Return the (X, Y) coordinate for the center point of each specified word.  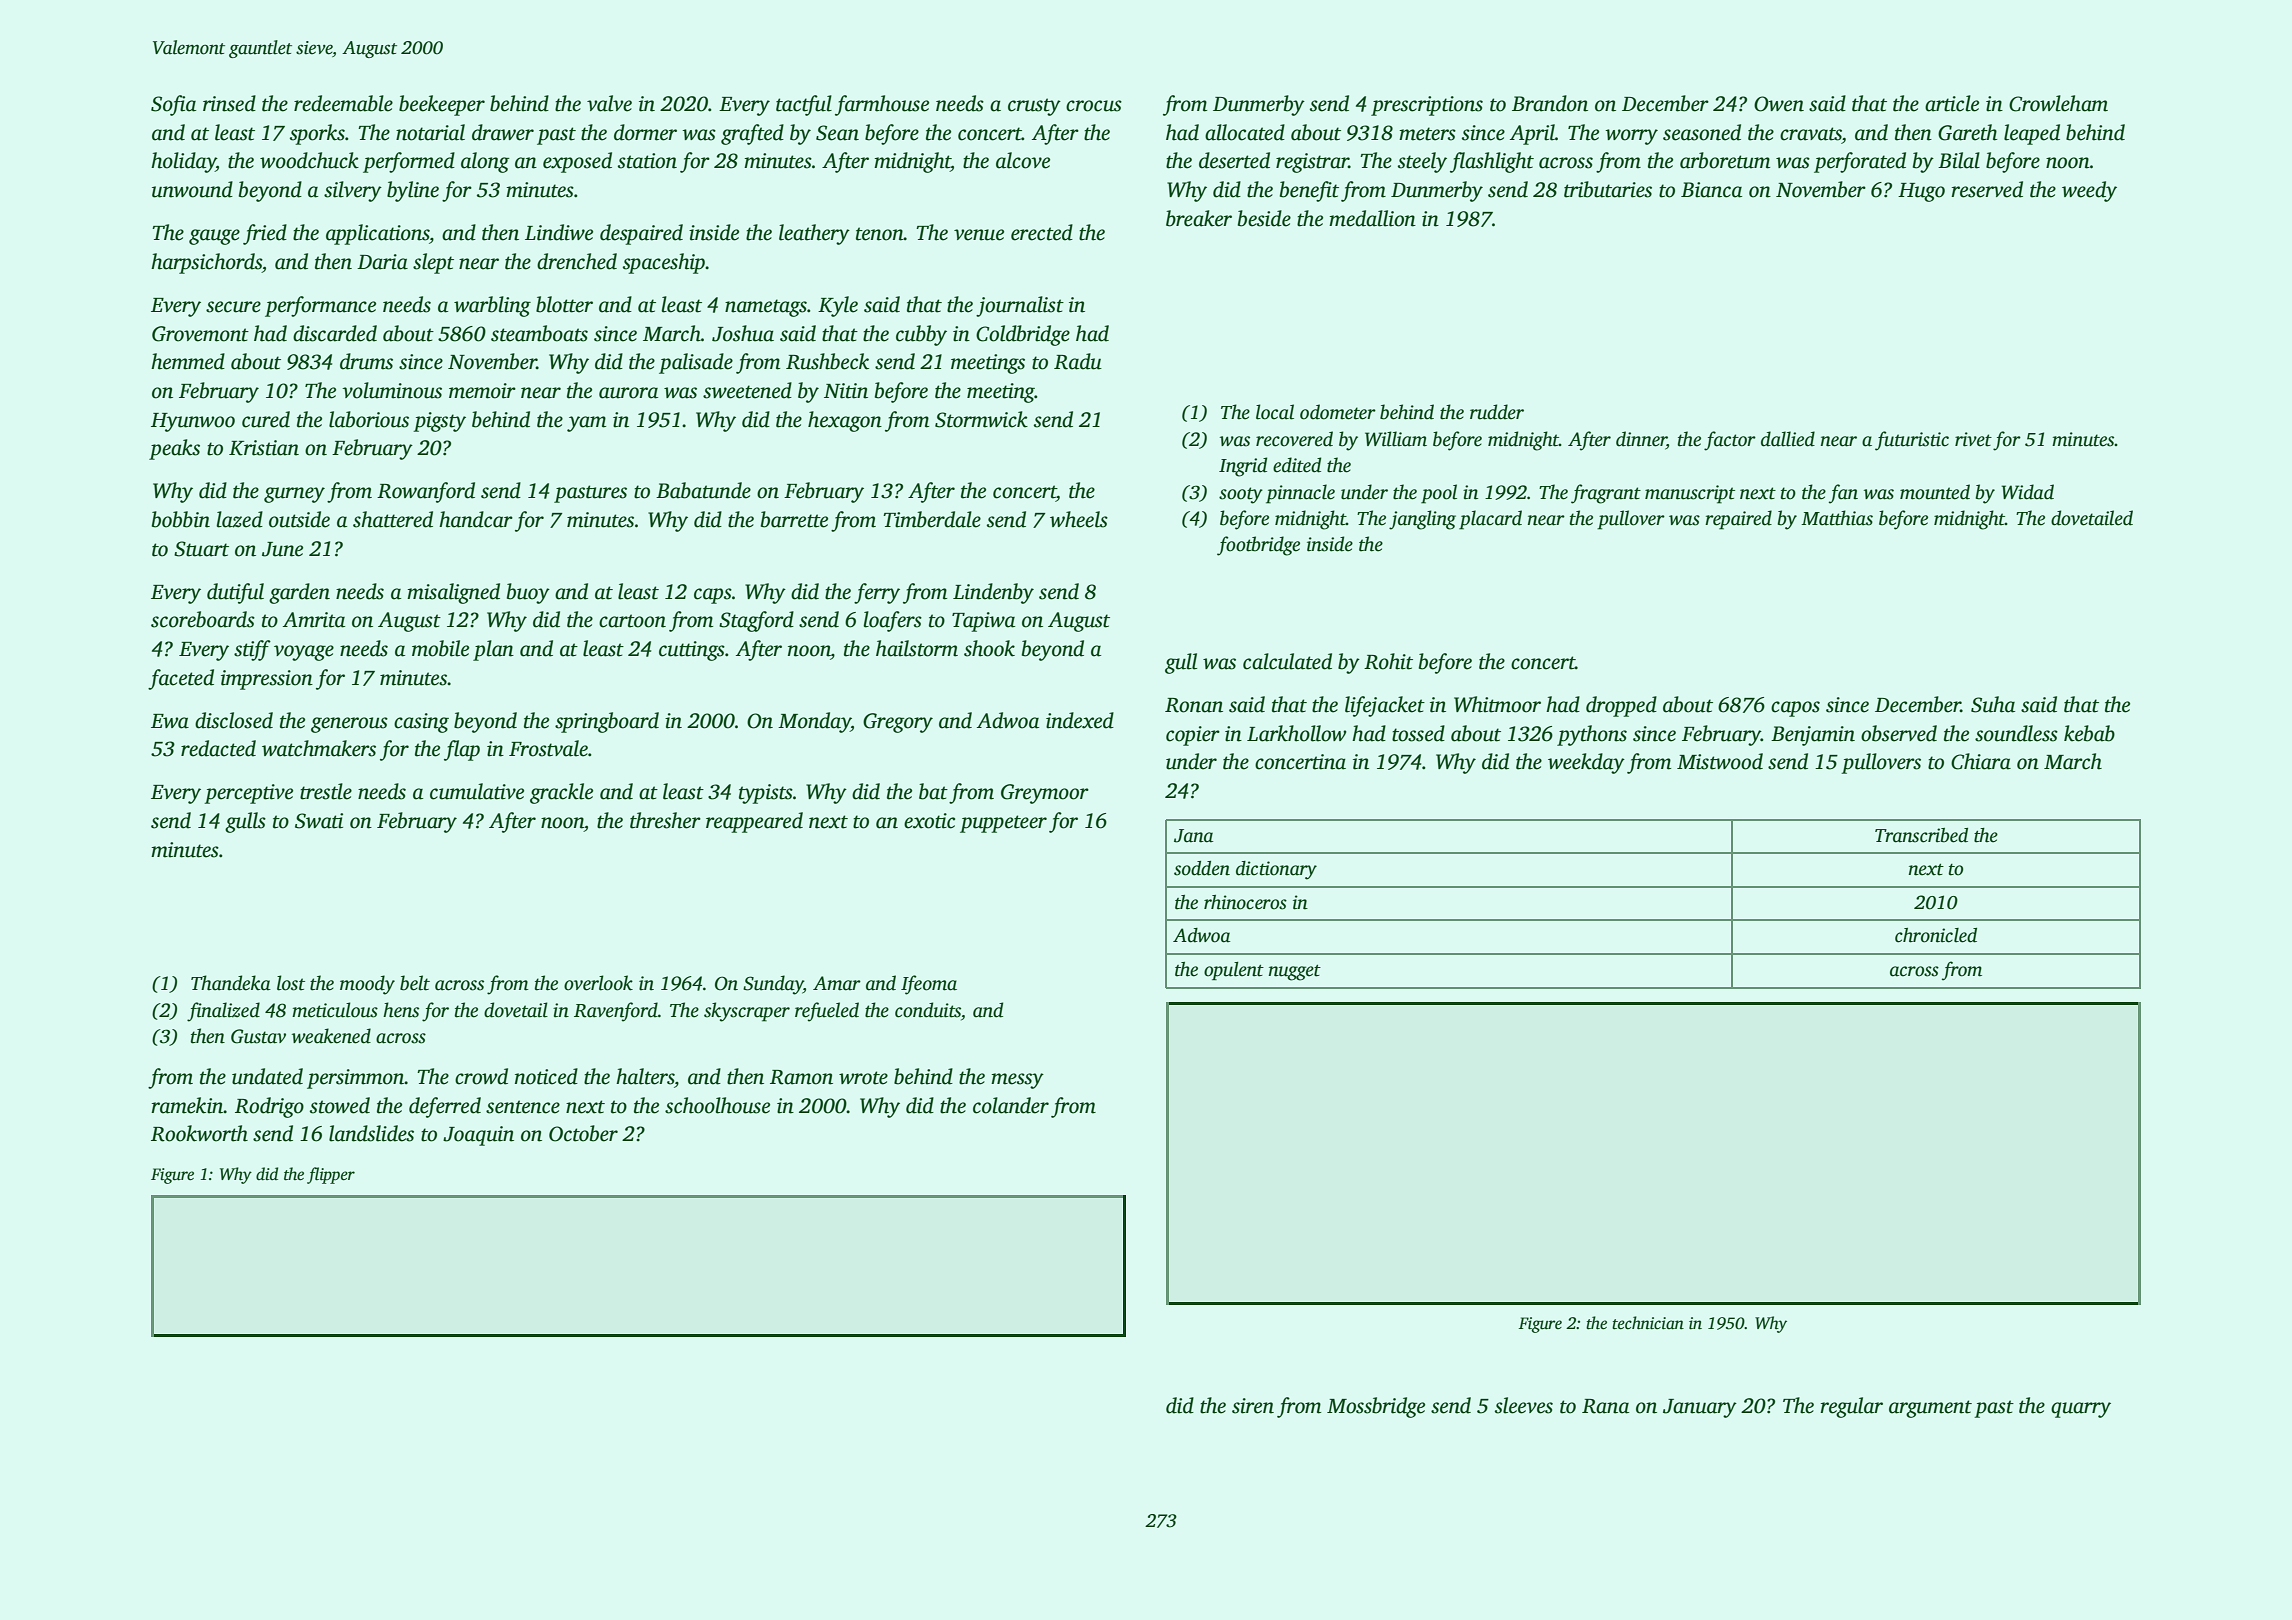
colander (1011, 1105)
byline (413, 191)
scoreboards (203, 619)
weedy (2089, 191)
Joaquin (478, 1136)
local (1275, 412)
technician (1648, 1323)
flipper (331, 1175)
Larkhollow (1297, 733)
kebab (2089, 733)
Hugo (1921, 192)
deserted (1234, 160)
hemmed (188, 361)
